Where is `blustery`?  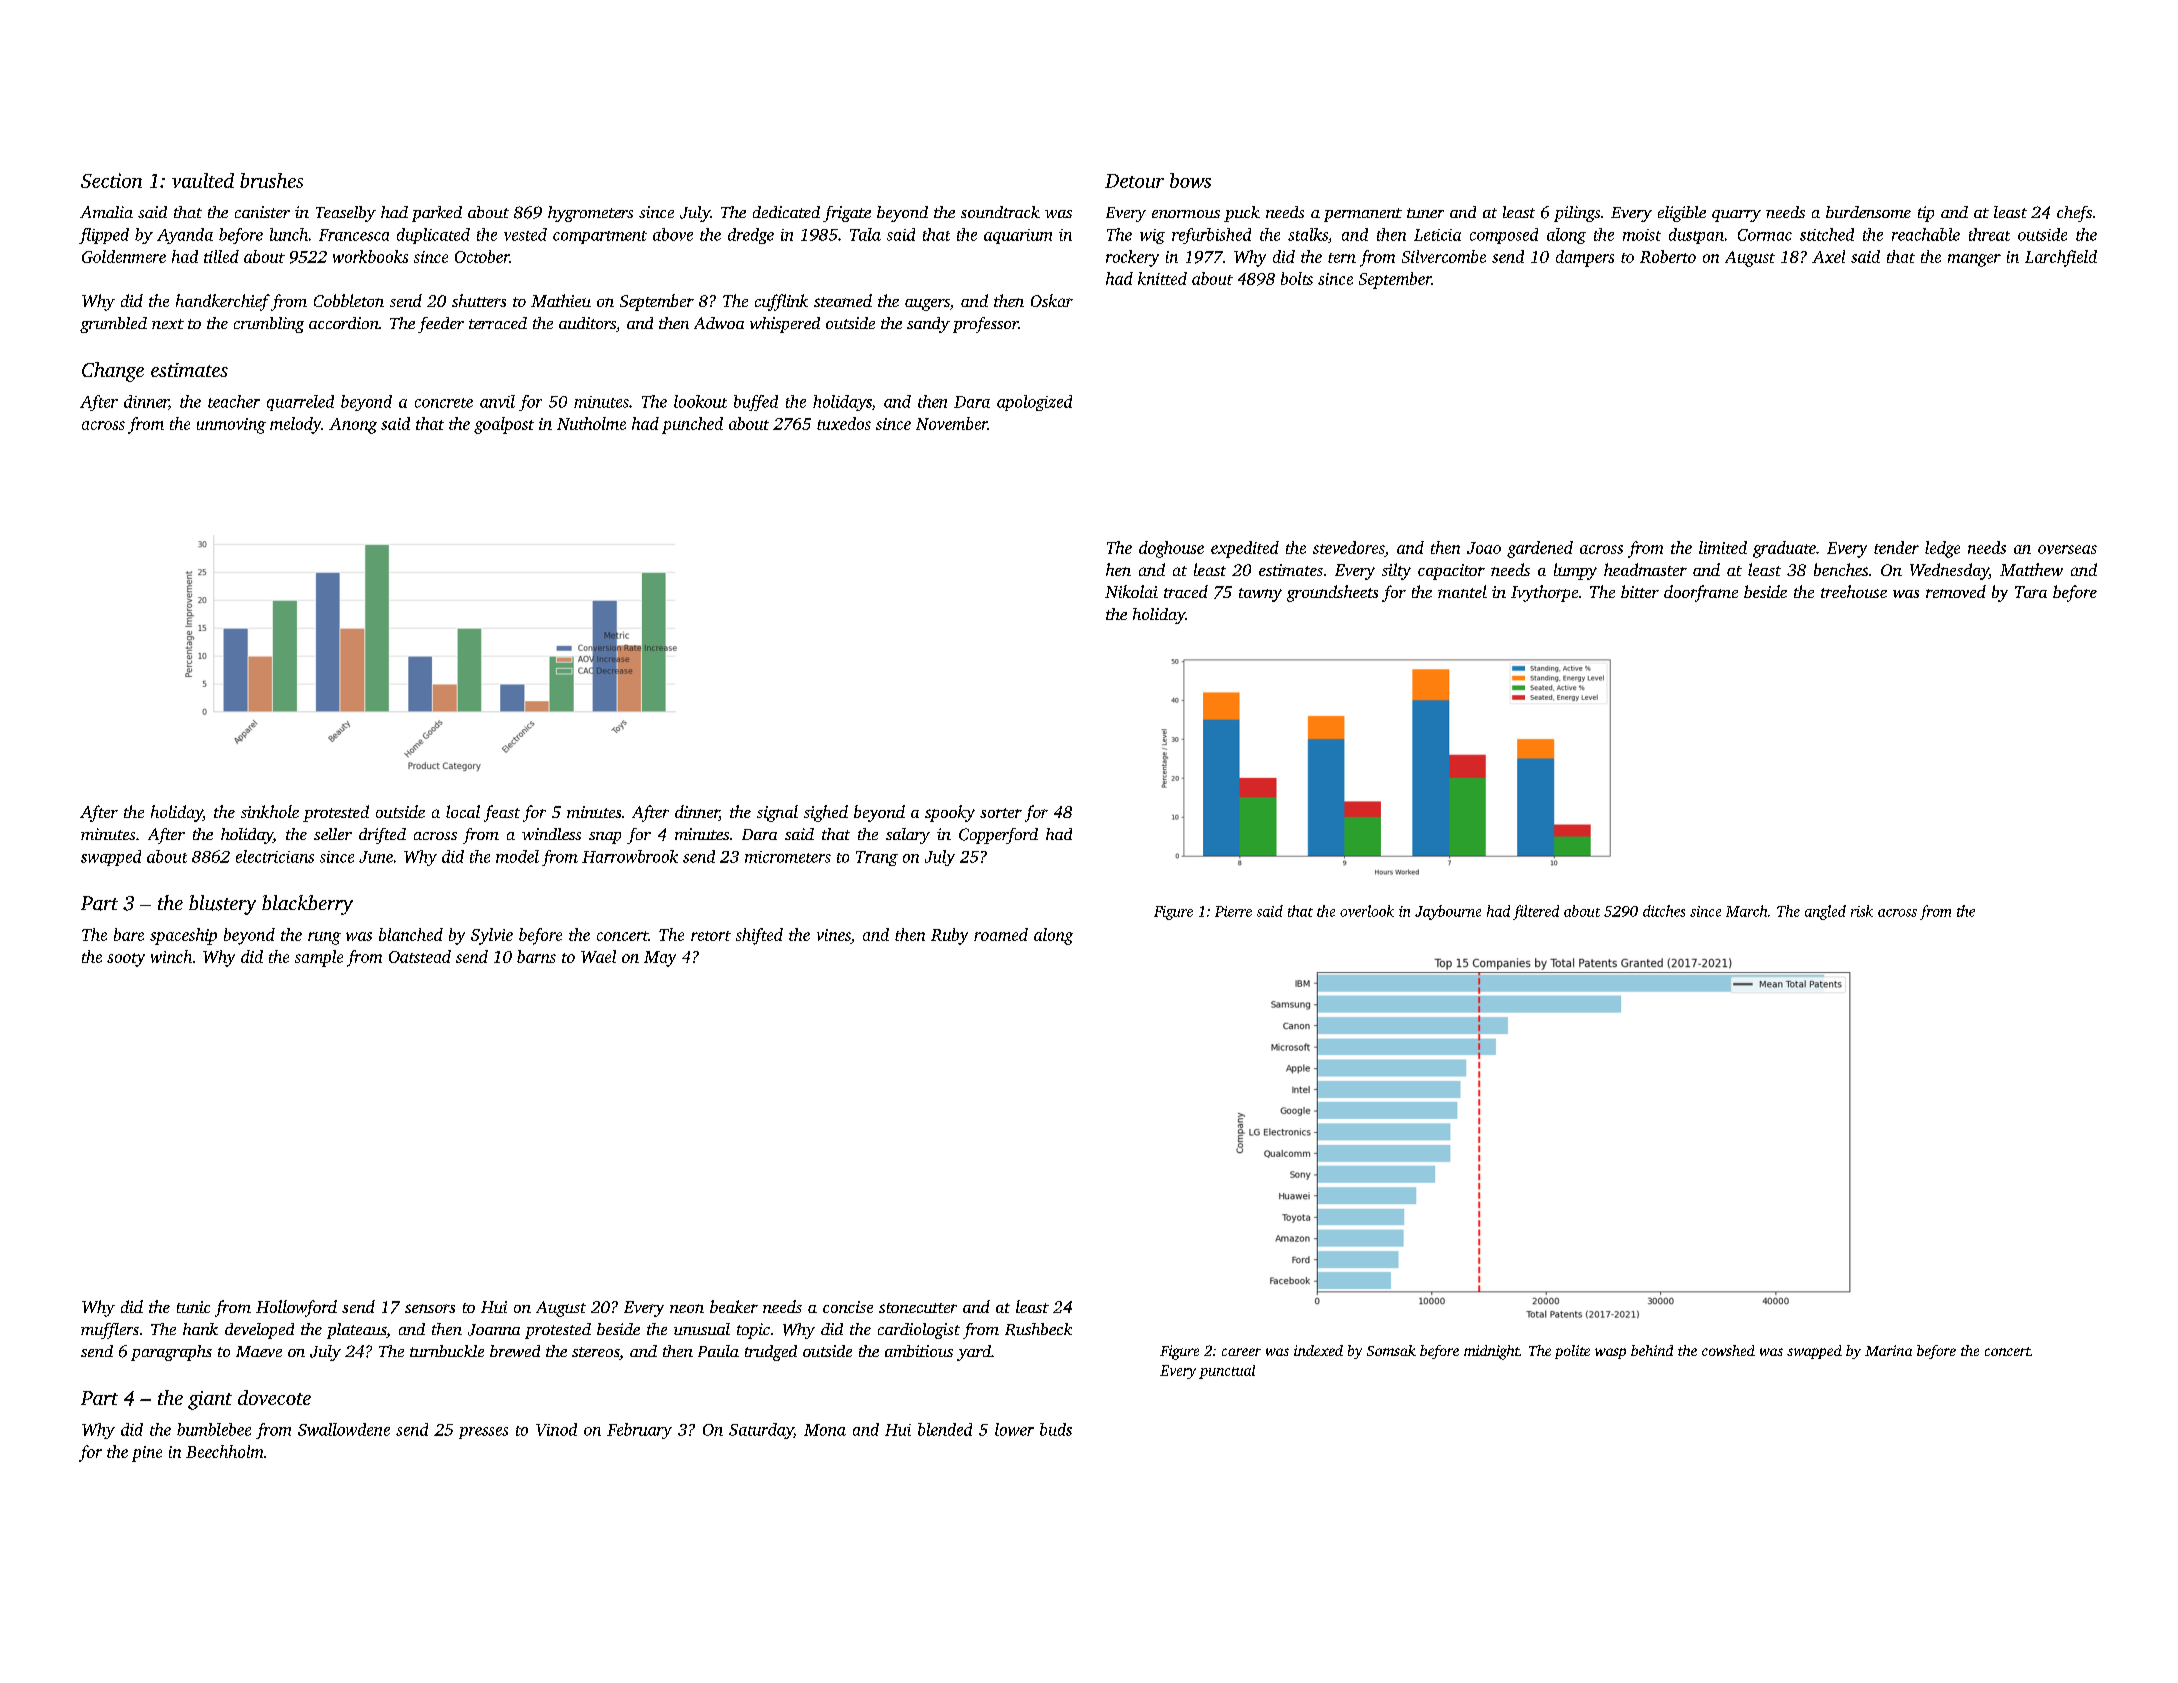 blustery is located at coordinates (222, 905).
